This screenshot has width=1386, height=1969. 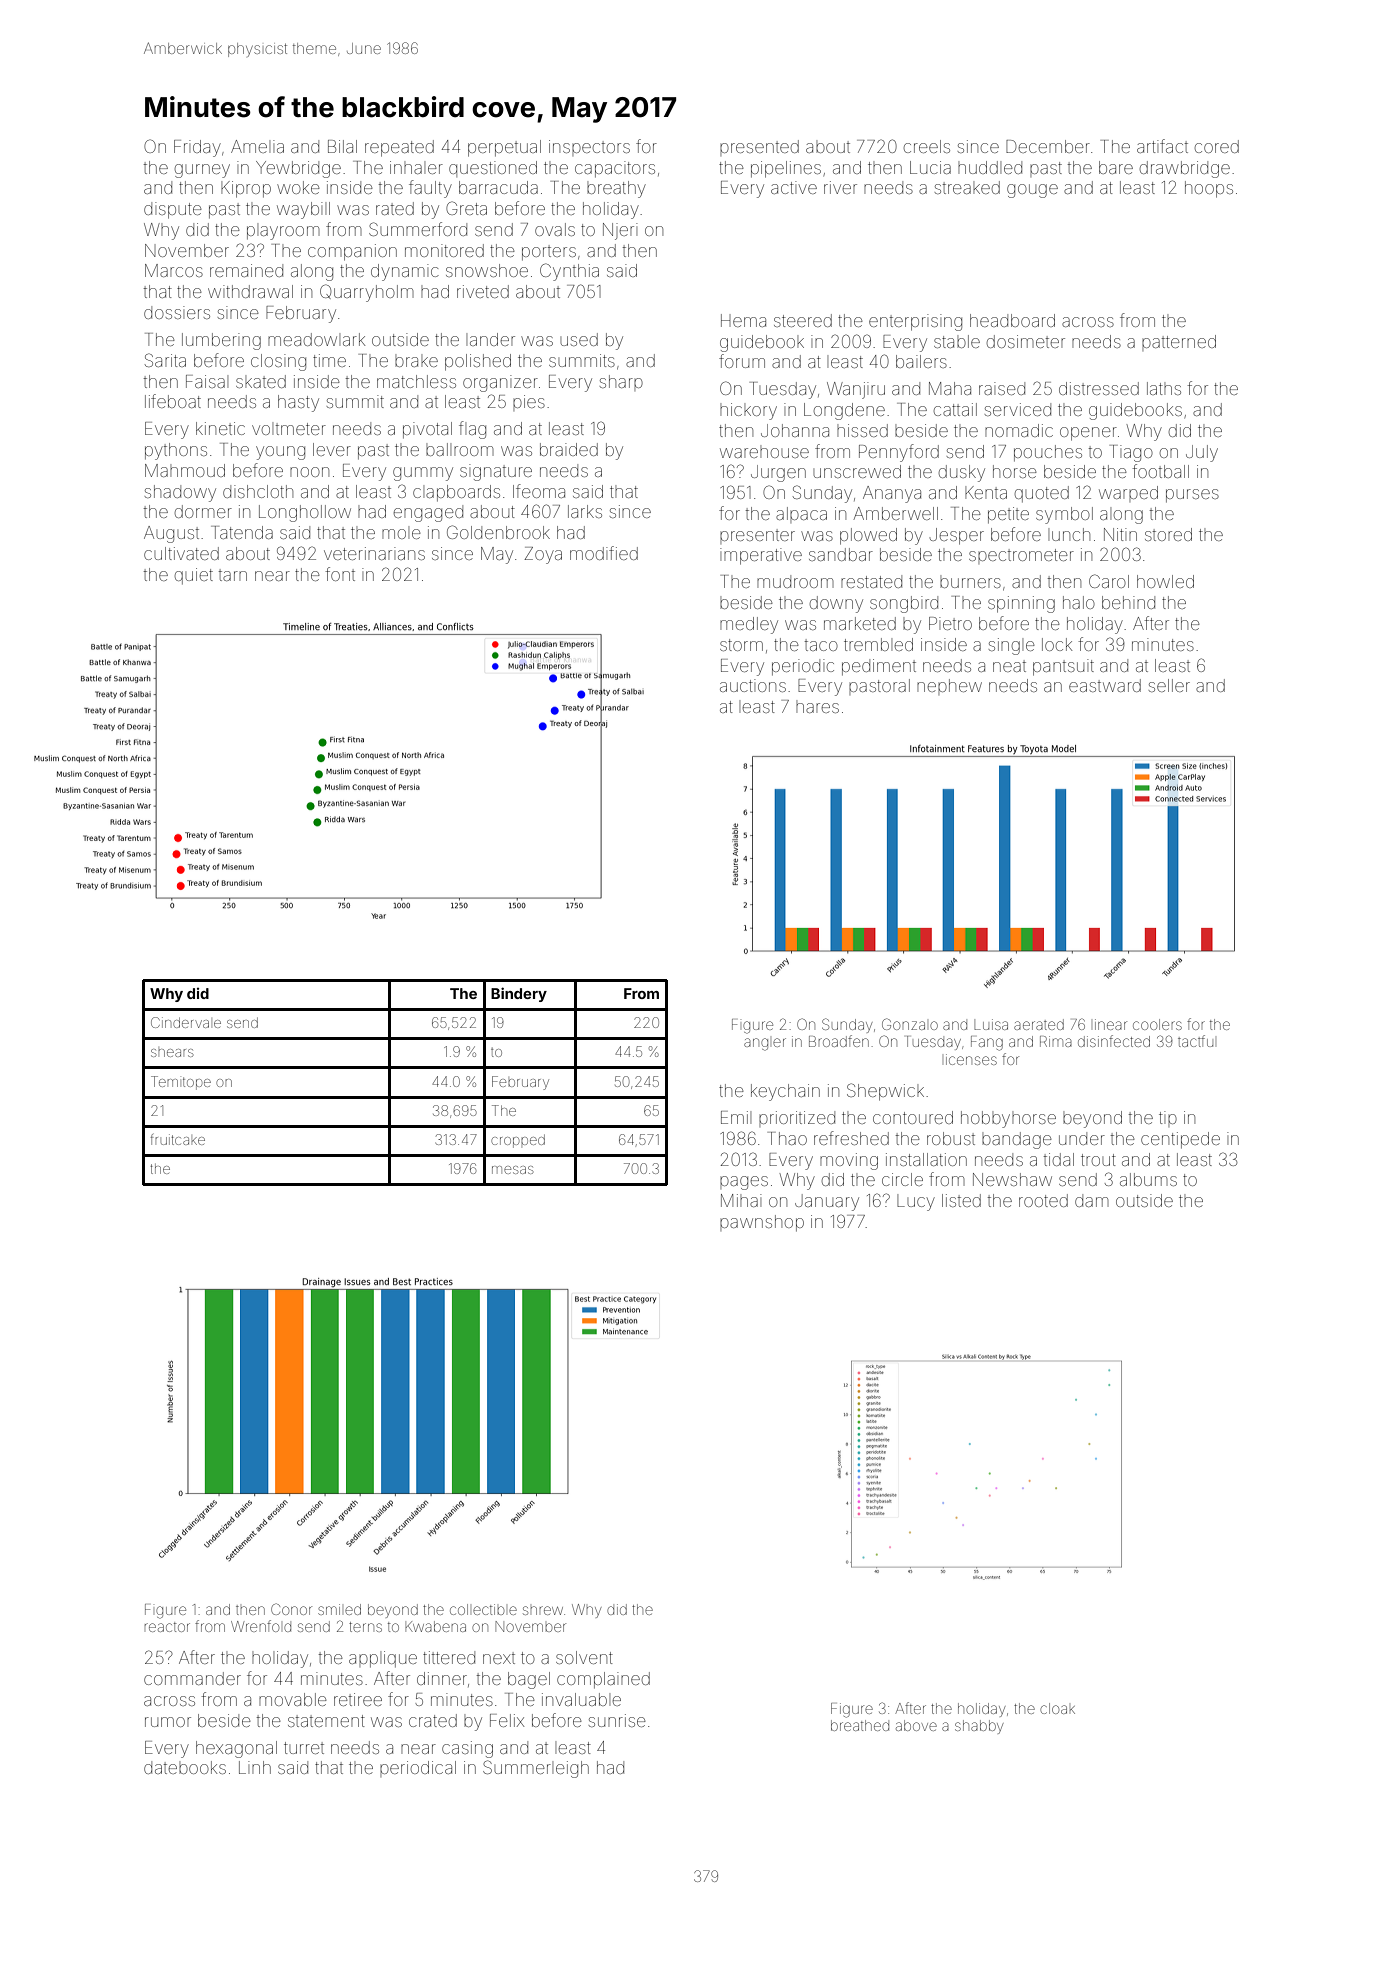 What do you see at coordinates (255, 1767) in the screenshot?
I see `Linh` at bounding box center [255, 1767].
